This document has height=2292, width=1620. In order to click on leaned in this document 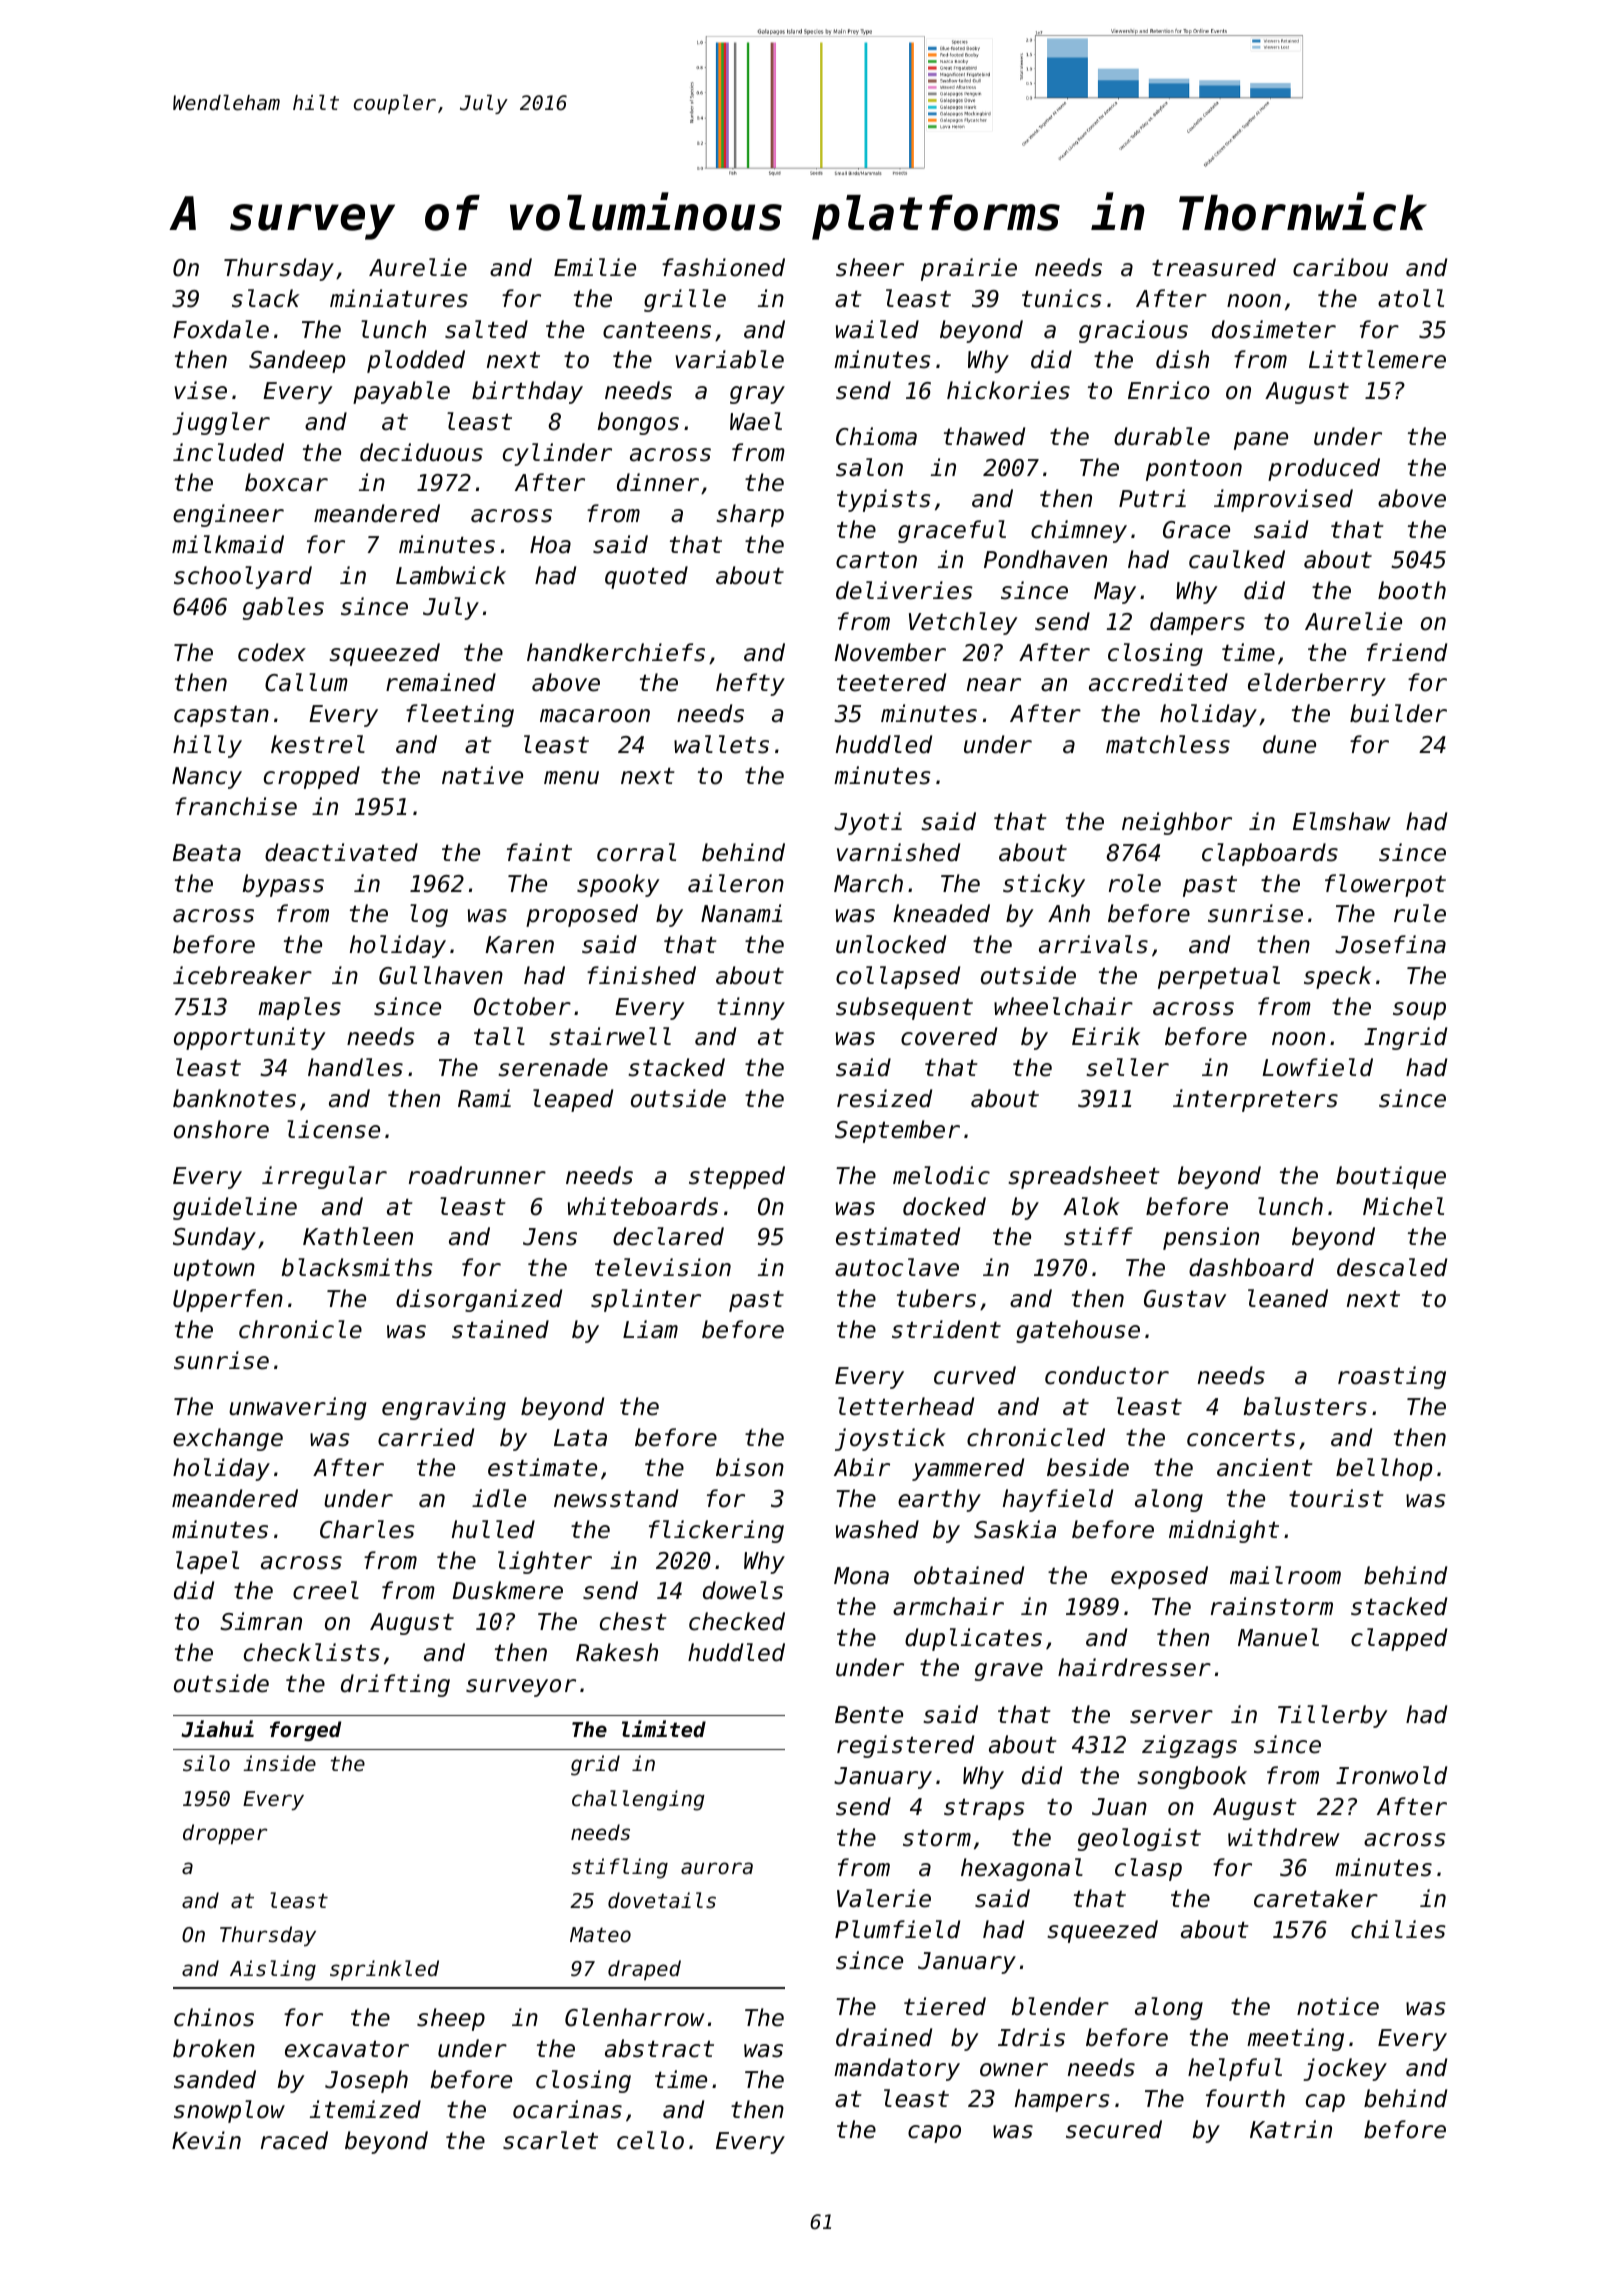, I will do `click(1288, 1298)`.
